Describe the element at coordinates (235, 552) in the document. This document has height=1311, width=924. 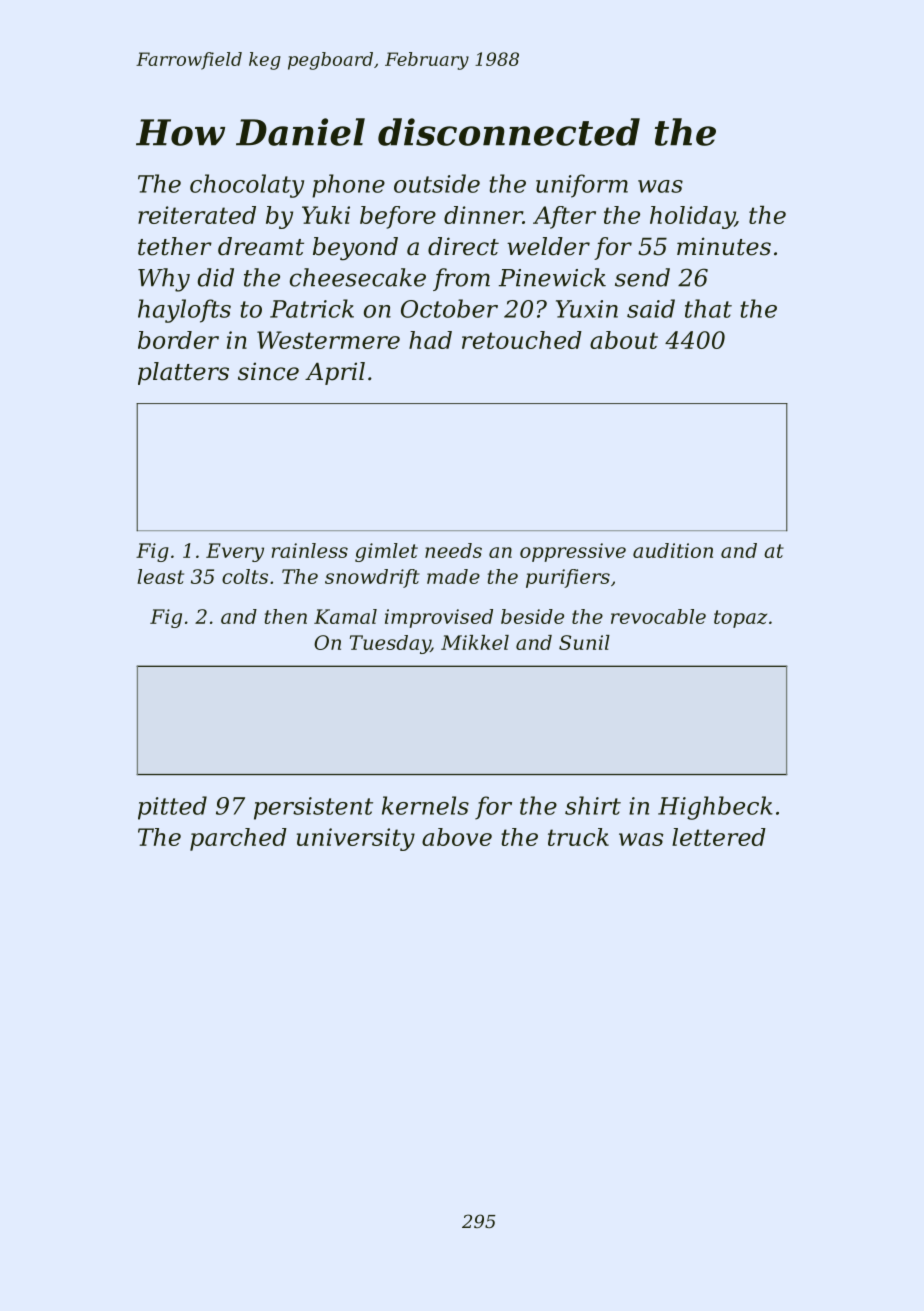
I see `Every` at that location.
